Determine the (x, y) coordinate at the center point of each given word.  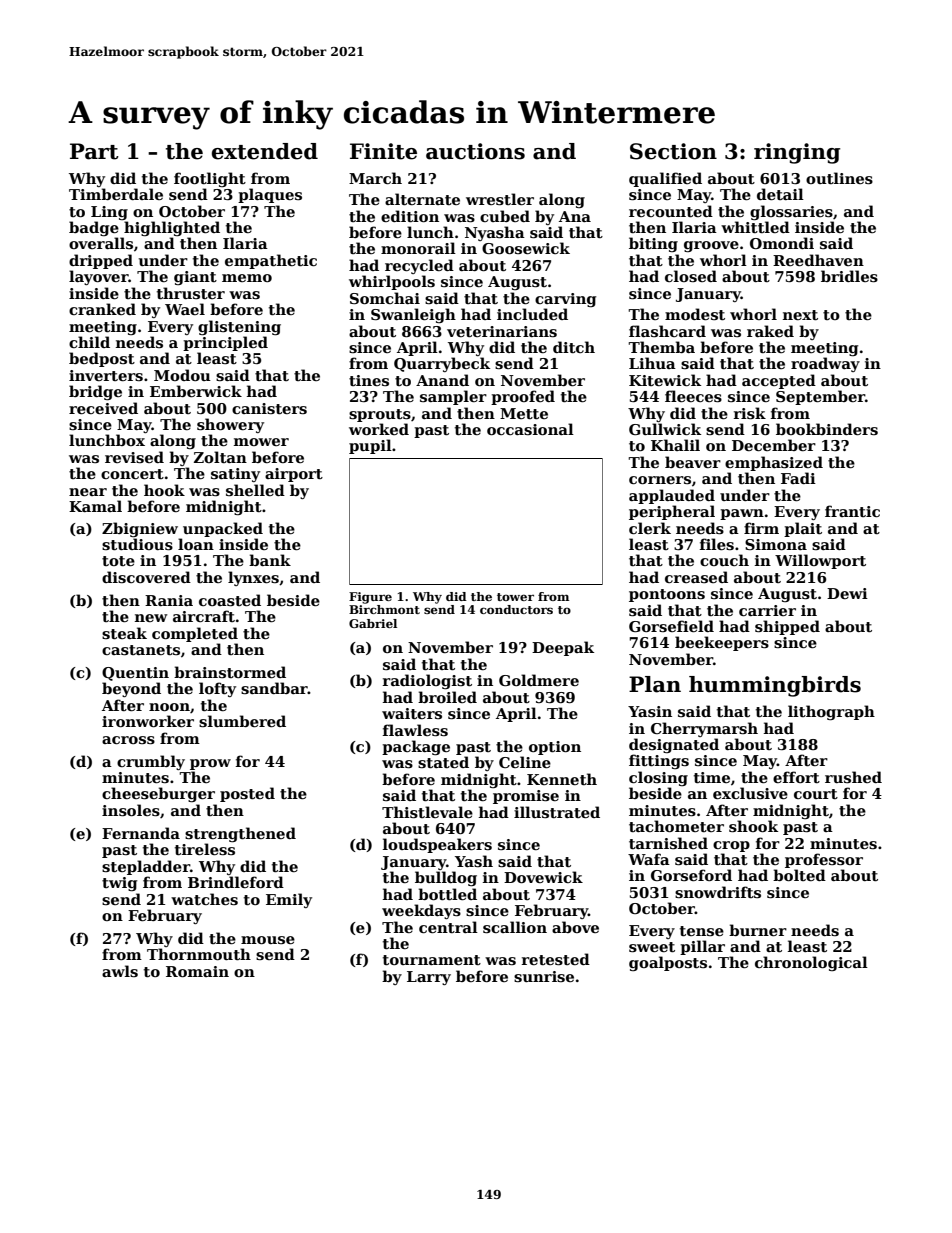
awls (120, 971)
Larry (429, 978)
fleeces (693, 396)
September (820, 397)
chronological (811, 963)
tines (369, 380)
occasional (530, 429)
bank (270, 560)
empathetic (271, 261)
